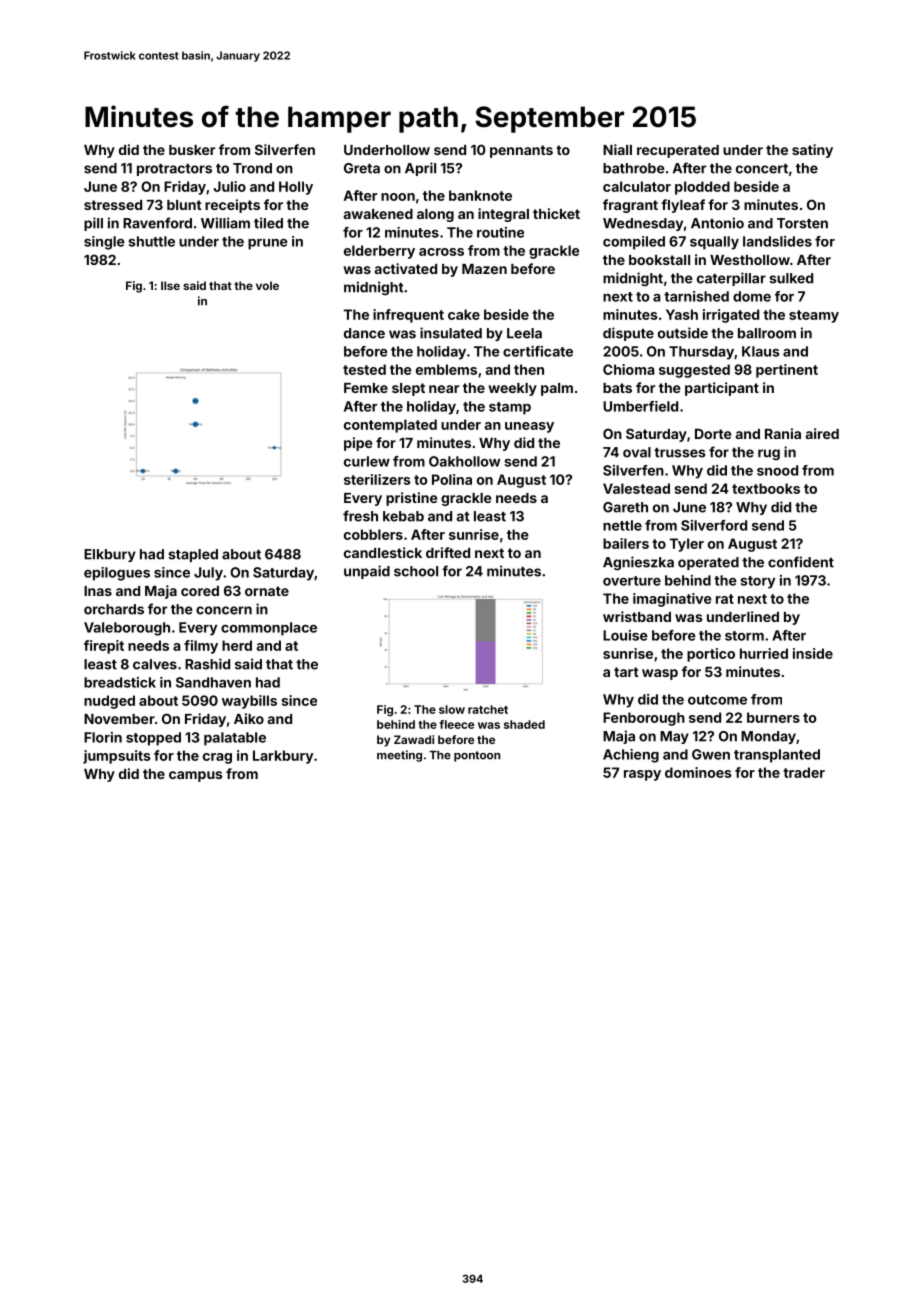  Describe the element at coordinates (683, 333) in the screenshot. I see `outside` at that location.
